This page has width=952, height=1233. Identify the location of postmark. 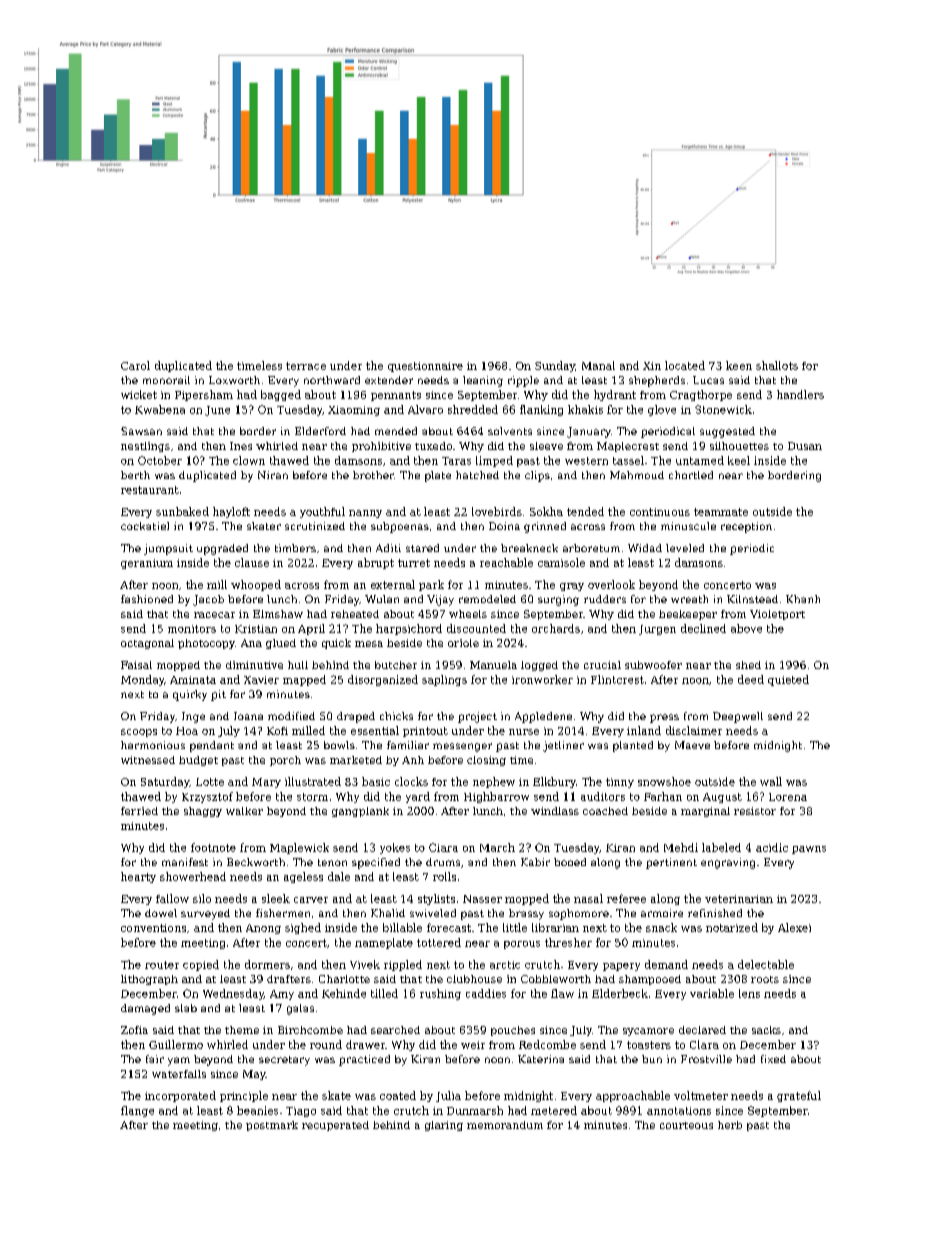
(272, 1126).
